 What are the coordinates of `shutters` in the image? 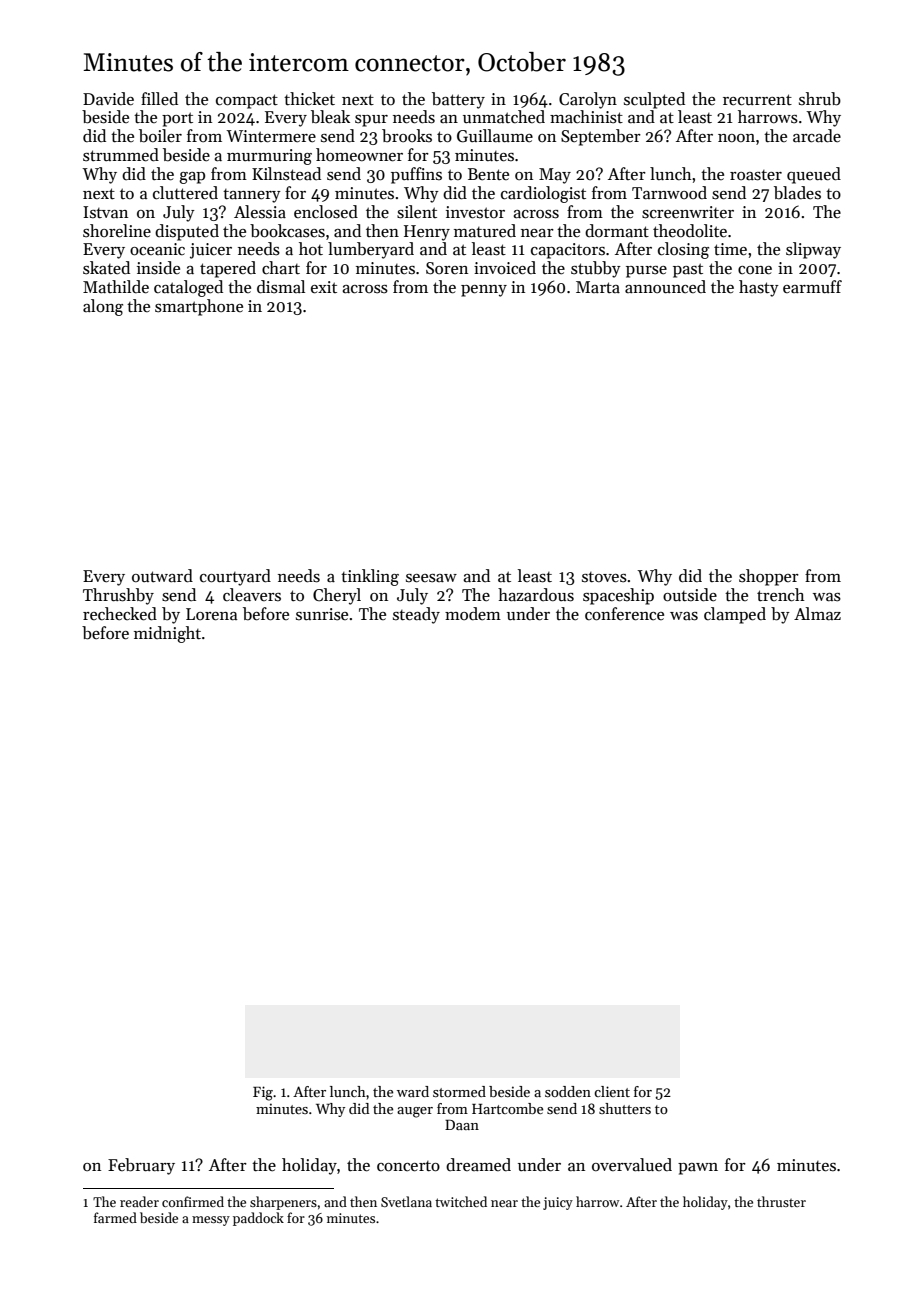 It's located at (625, 1108).
